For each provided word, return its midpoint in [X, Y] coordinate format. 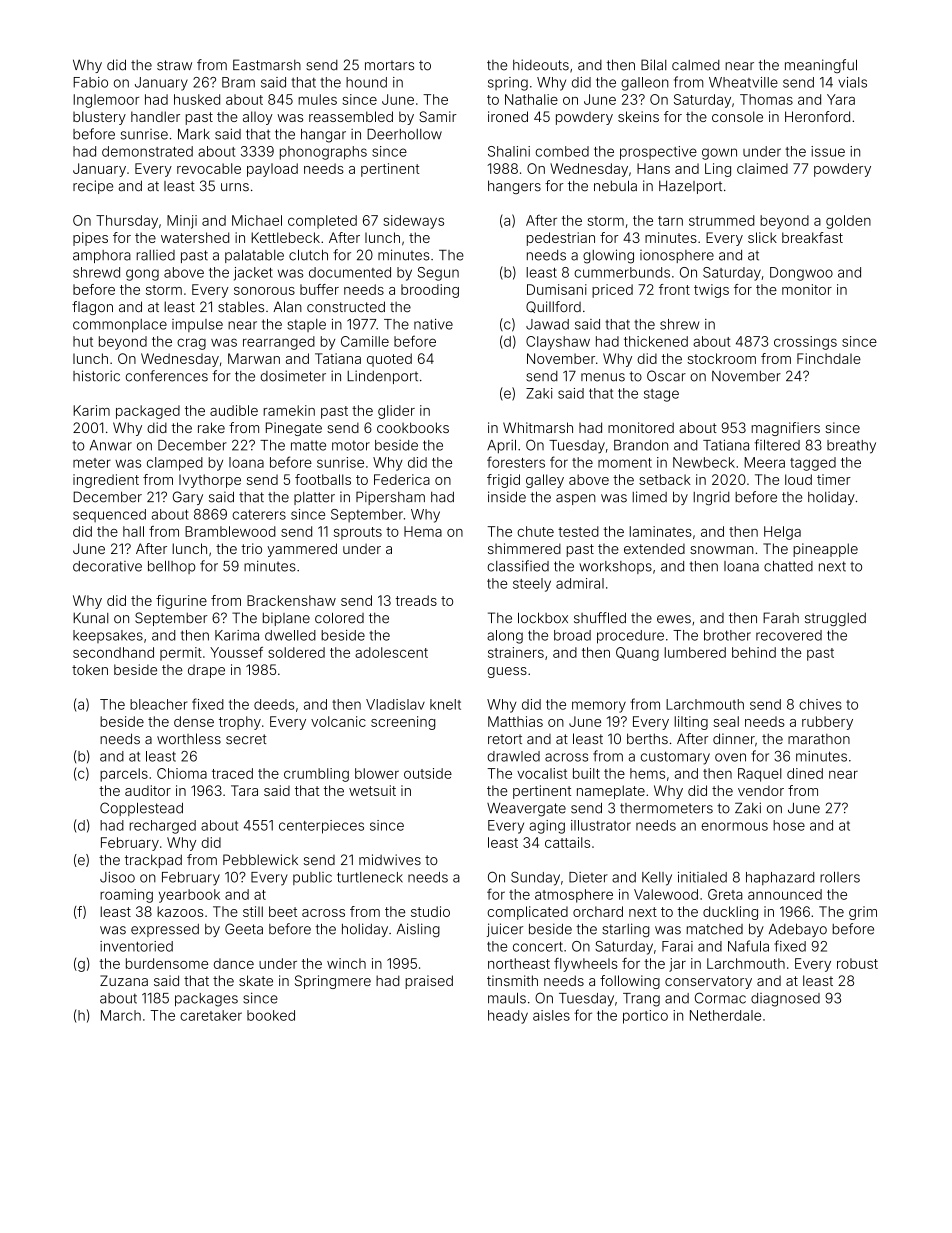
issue [828, 151]
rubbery [827, 723]
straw [174, 65]
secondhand [113, 652]
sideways [413, 222]
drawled [513, 756]
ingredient [106, 481]
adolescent [391, 652]
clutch [308, 255]
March [121, 1015]
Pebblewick [260, 859]
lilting [691, 723]
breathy [851, 447]
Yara [841, 99]
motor [351, 445]
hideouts [541, 65]
